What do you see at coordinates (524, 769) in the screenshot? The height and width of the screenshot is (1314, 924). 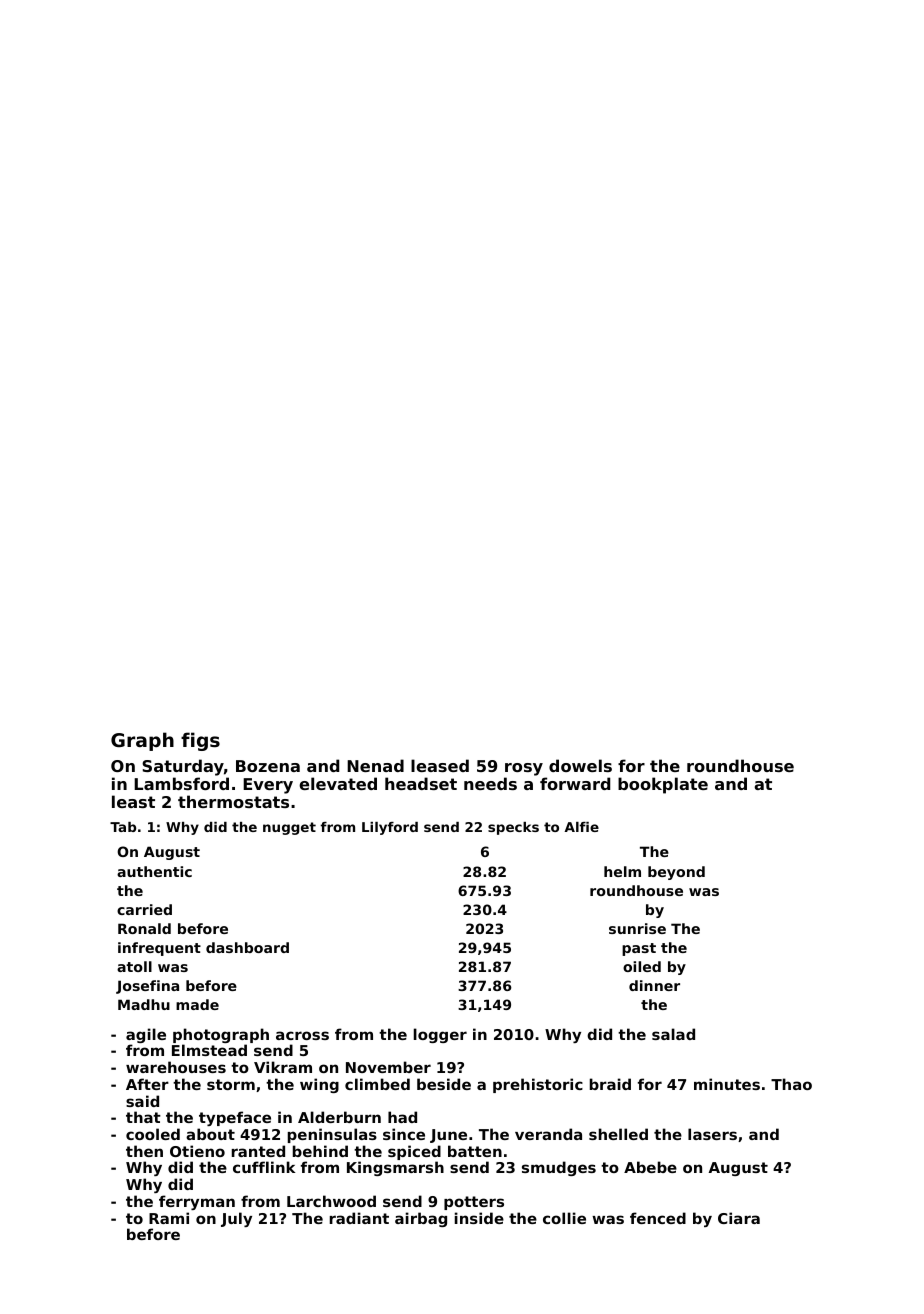 I see `rosy` at bounding box center [524, 769].
